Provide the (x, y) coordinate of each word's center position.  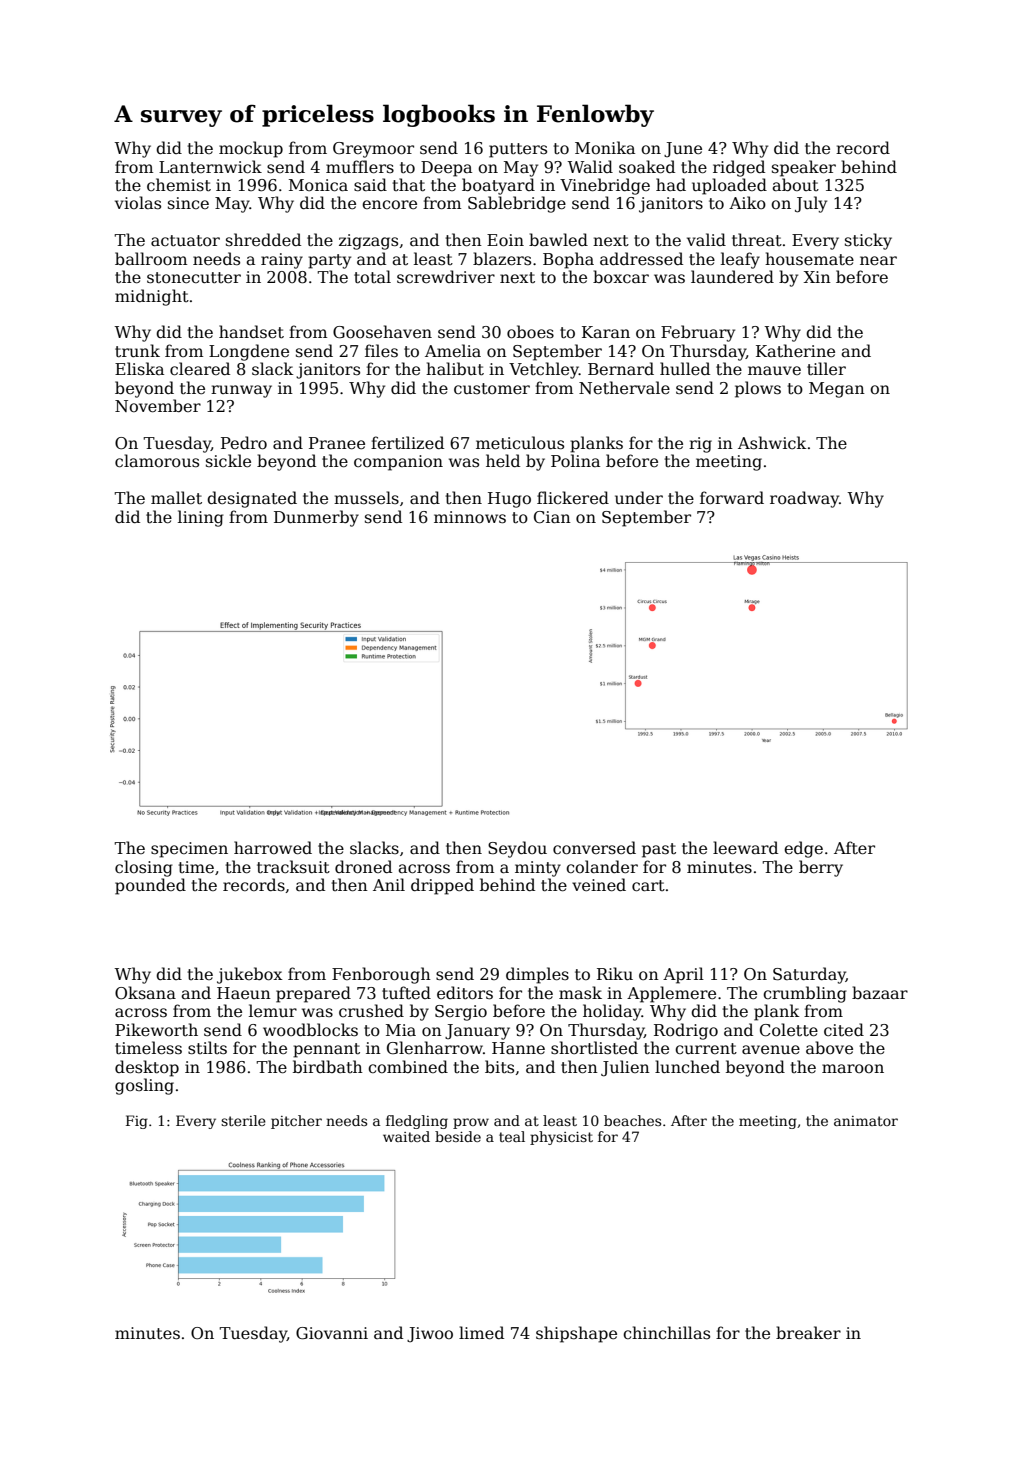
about (795, 184)
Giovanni (332, 1333)
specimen (189, 850)
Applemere (671, 994)
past (659, 850)
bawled (558, 239)
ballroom (151, 258)
